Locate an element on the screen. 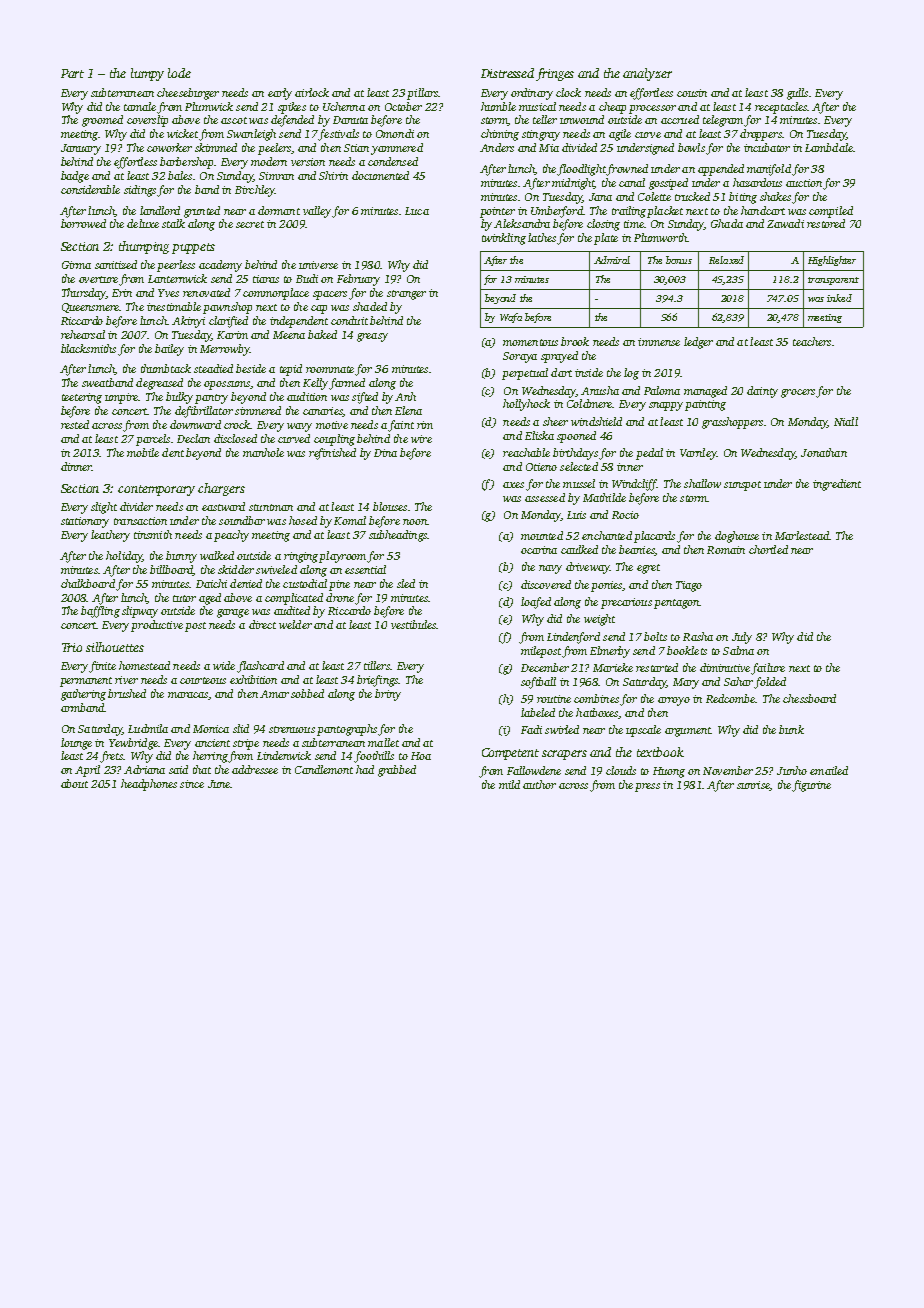 Image resolution: width=924 pixels, height=1308 pixels. sunrise is located at coordinates (753, 785).
